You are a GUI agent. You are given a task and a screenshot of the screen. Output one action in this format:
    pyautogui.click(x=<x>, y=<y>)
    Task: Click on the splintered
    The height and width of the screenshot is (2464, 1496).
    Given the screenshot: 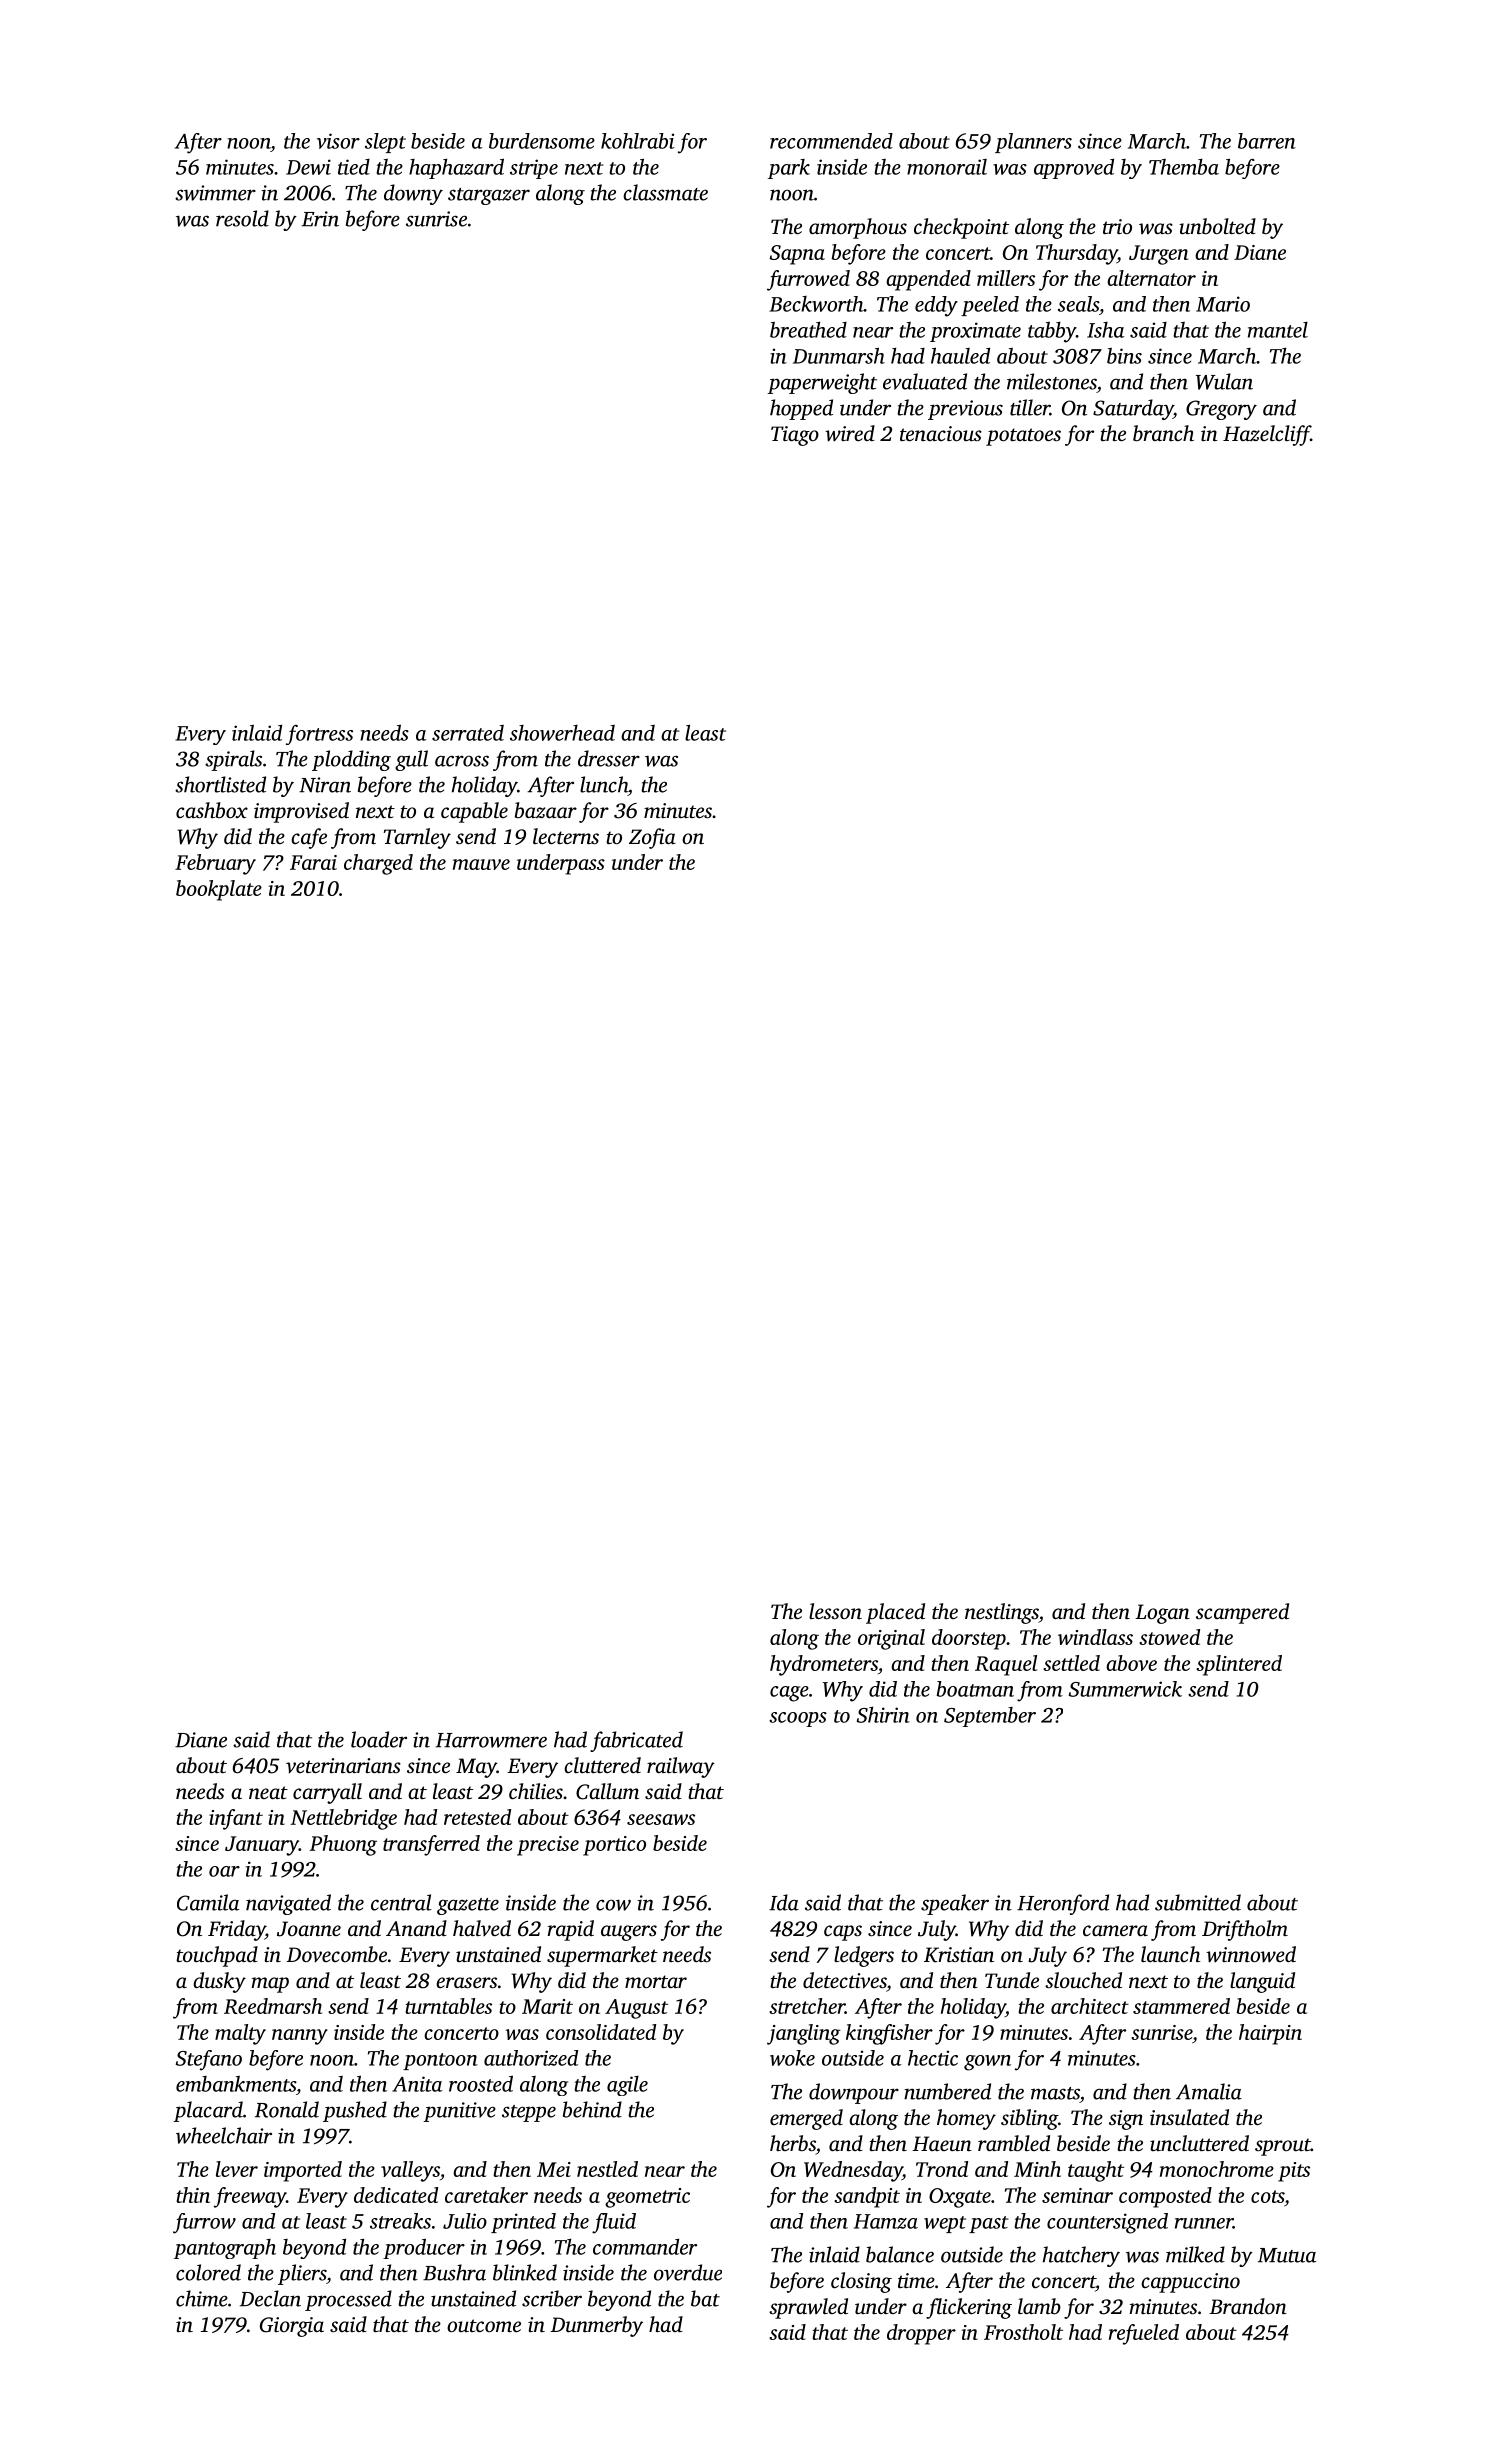 What is the action you would take?
    pyautogui.click(x=1239, y=1665)
